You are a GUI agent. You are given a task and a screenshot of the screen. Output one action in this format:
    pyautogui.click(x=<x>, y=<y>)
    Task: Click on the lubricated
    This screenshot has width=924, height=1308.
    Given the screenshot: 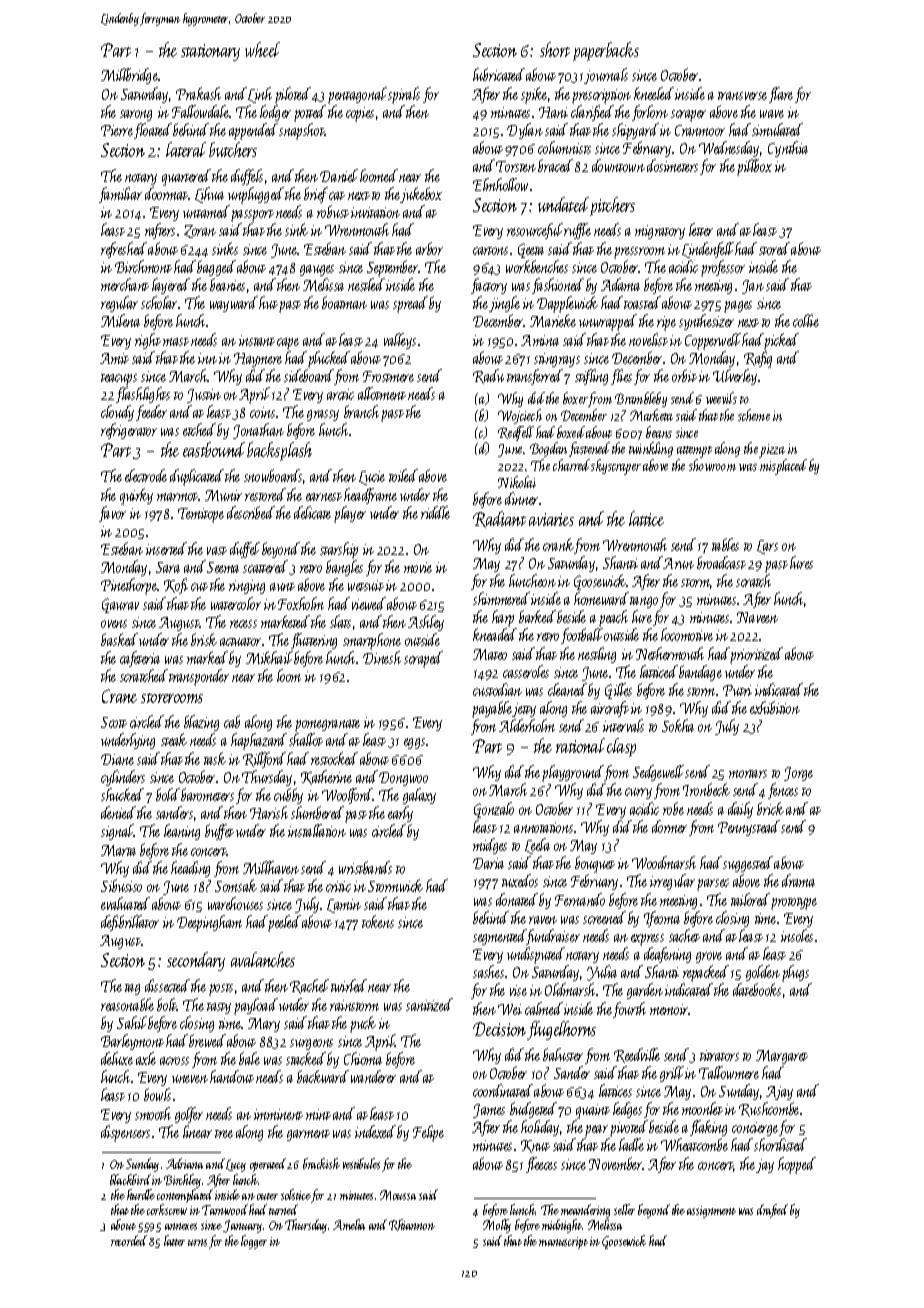 What is the action you would take?
    pyautogui.click(x=499, y=74)
